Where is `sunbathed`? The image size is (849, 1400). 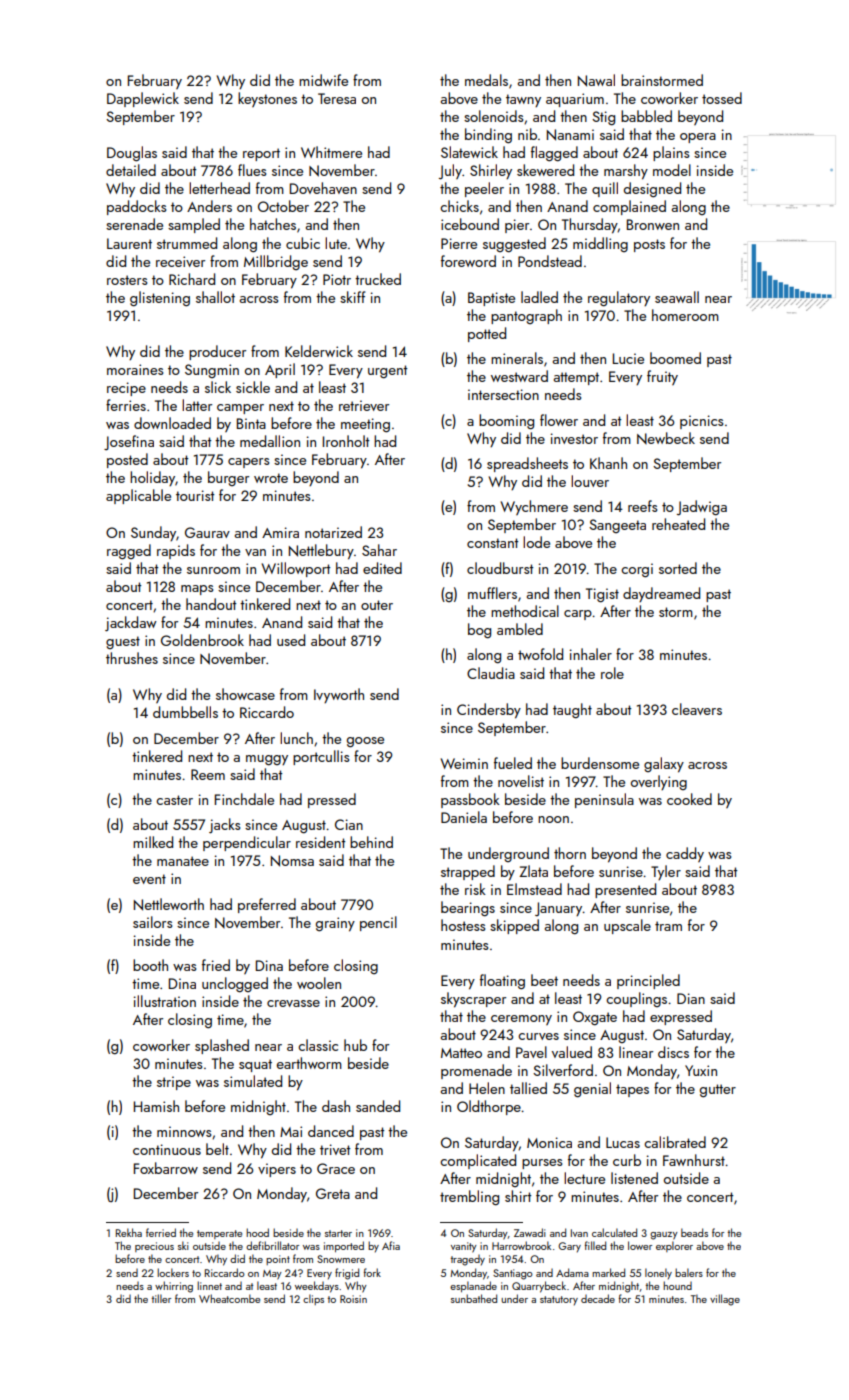
sunbathed is located at coordinates (474, 1298).
